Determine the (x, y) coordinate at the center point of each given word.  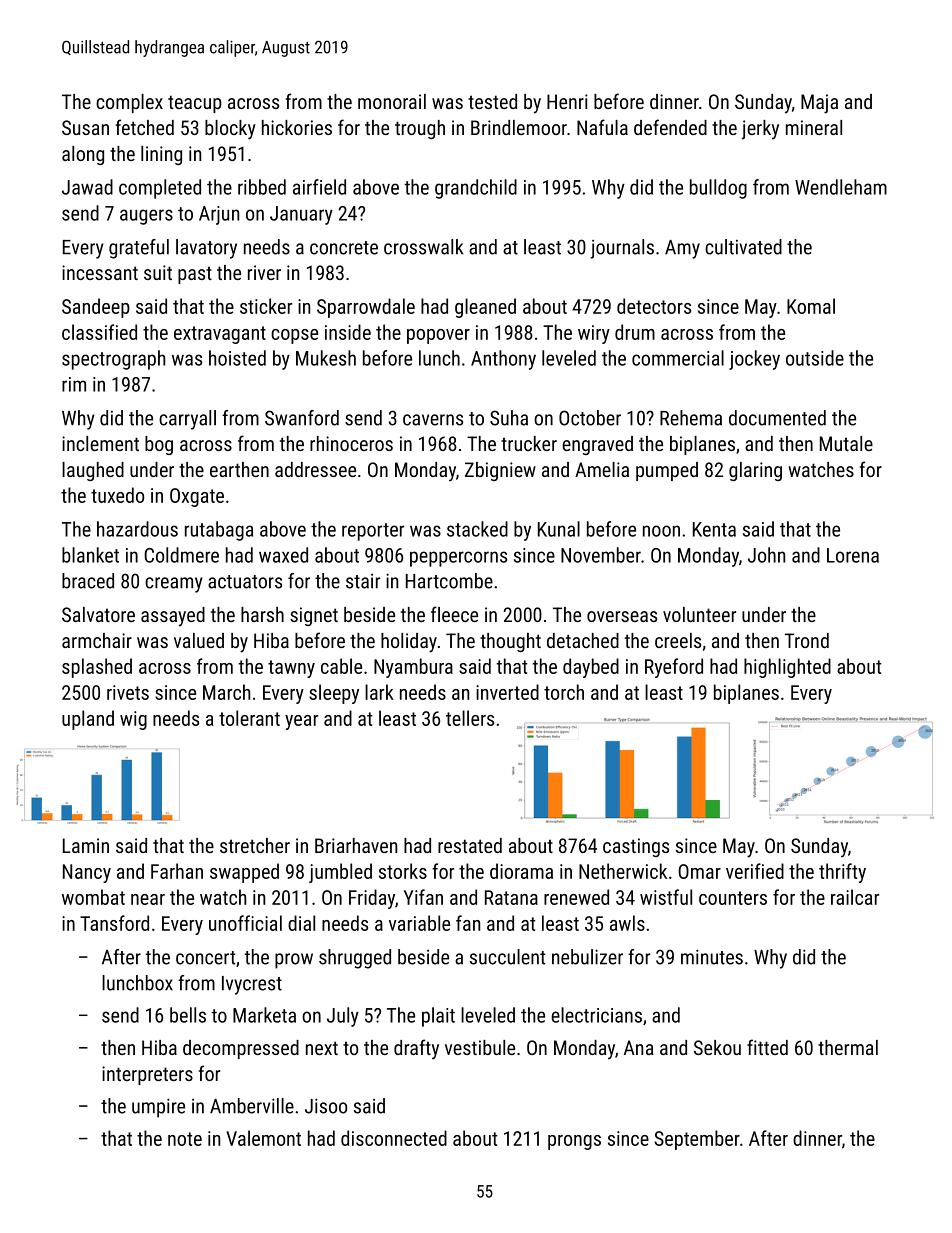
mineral (814, 127)
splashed (97, 668)
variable (419, 923)
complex (129, 103)
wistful (666, 897)
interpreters (147, 1075)
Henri (567, 101)
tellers (470, 718)
